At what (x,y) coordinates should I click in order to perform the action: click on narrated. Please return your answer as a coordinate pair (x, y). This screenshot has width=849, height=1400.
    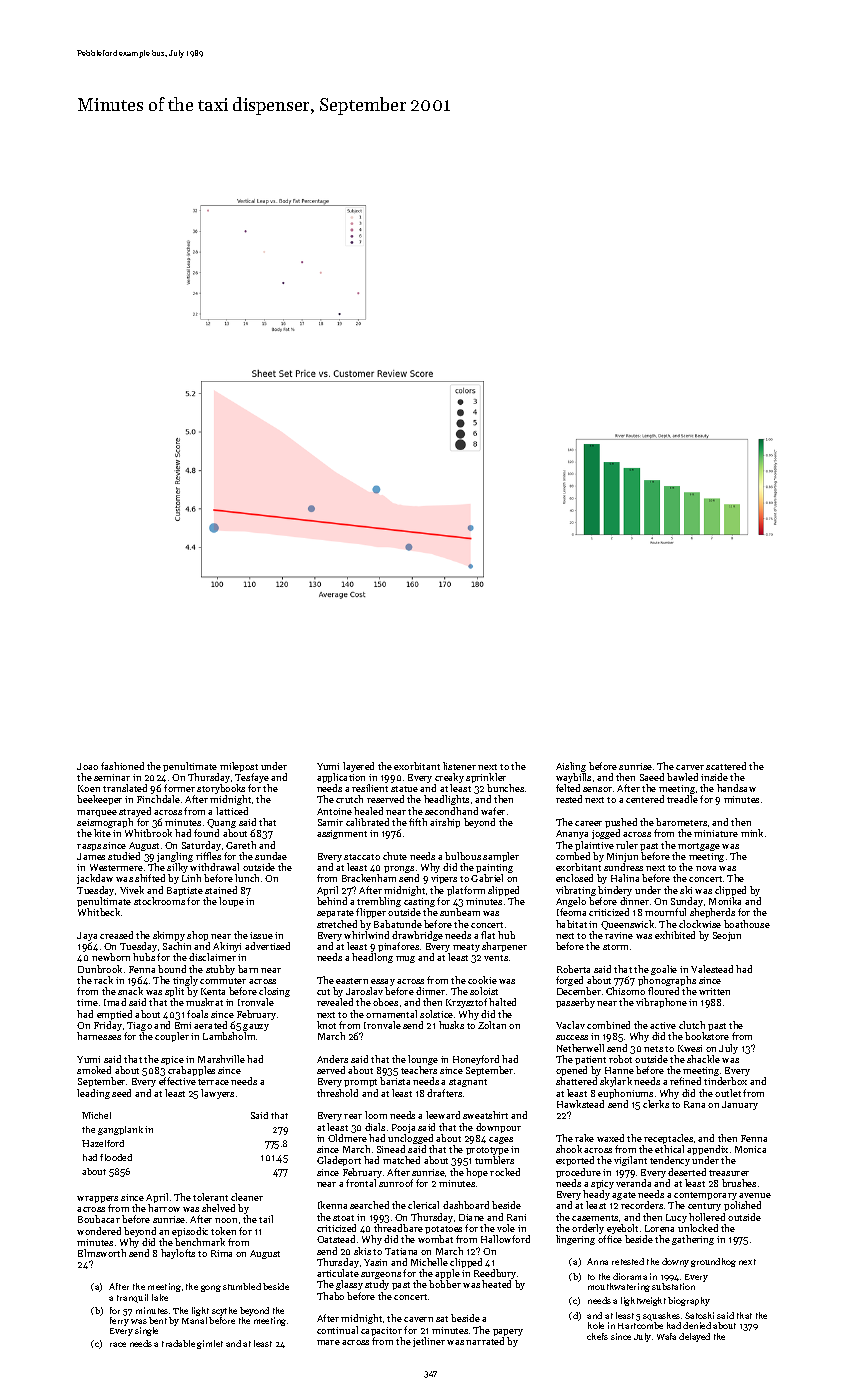
    Looking at the image, I should click on (485, 1341).
